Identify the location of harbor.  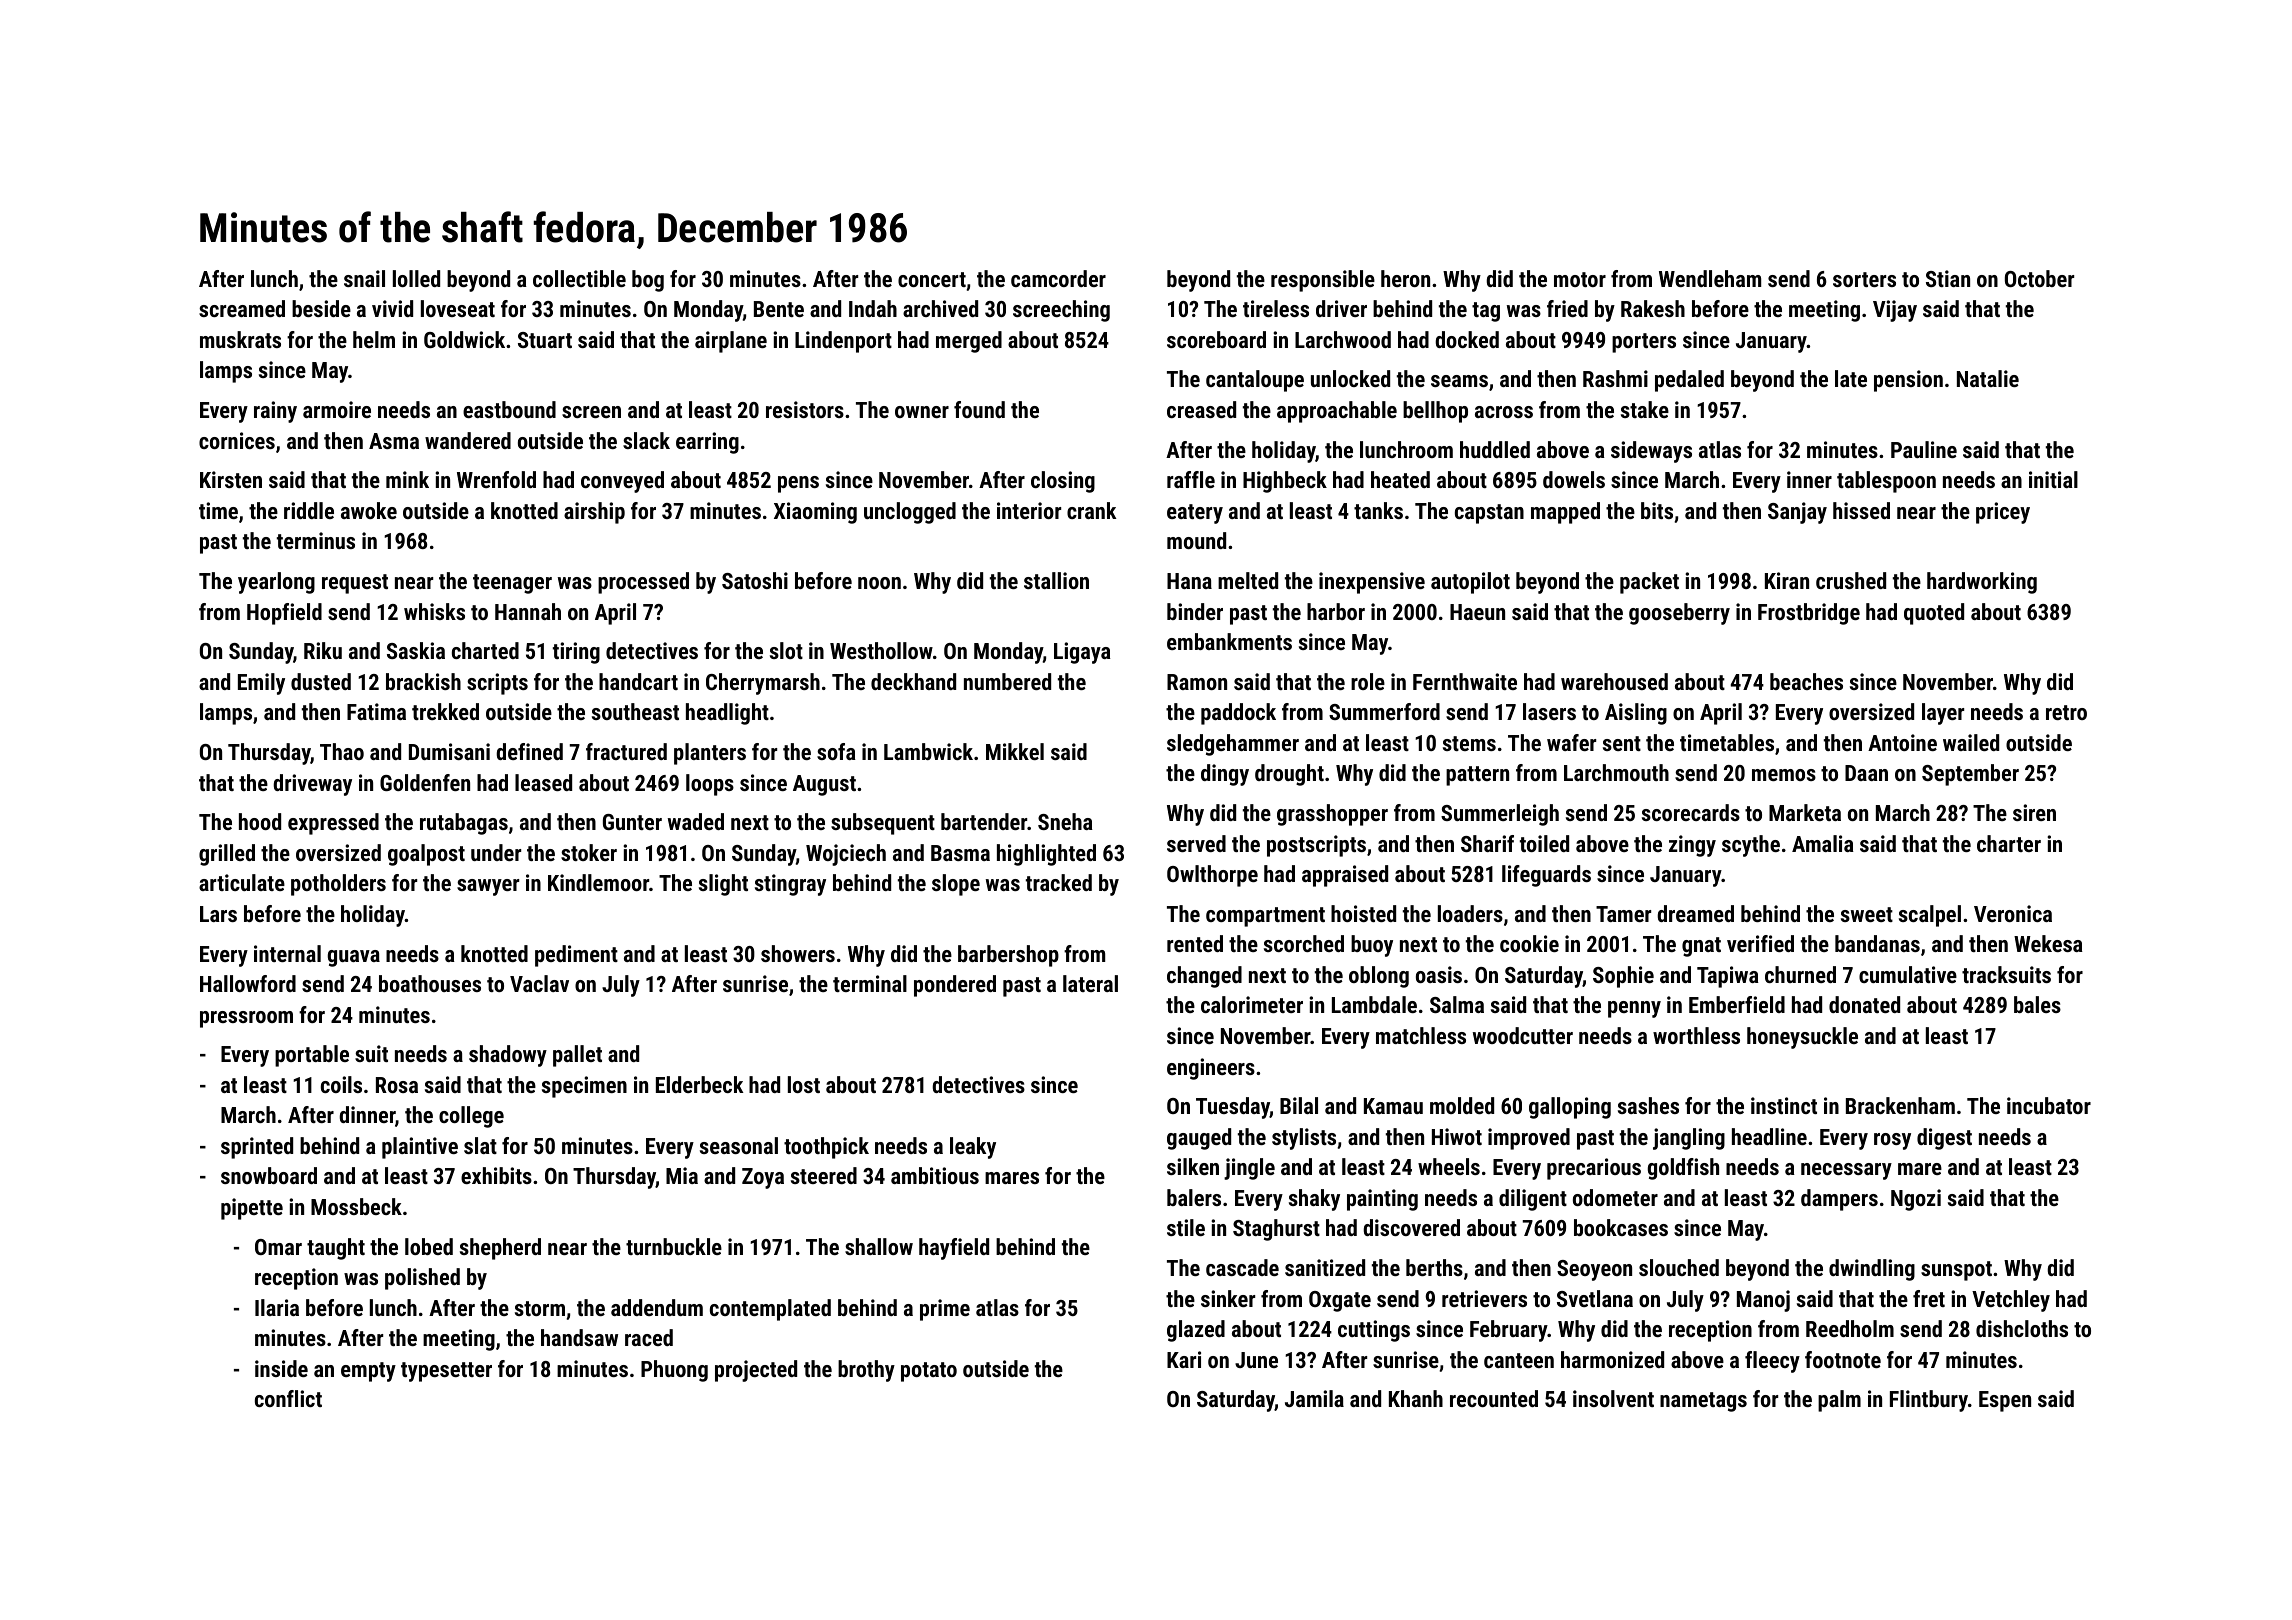
(1336, 611).
